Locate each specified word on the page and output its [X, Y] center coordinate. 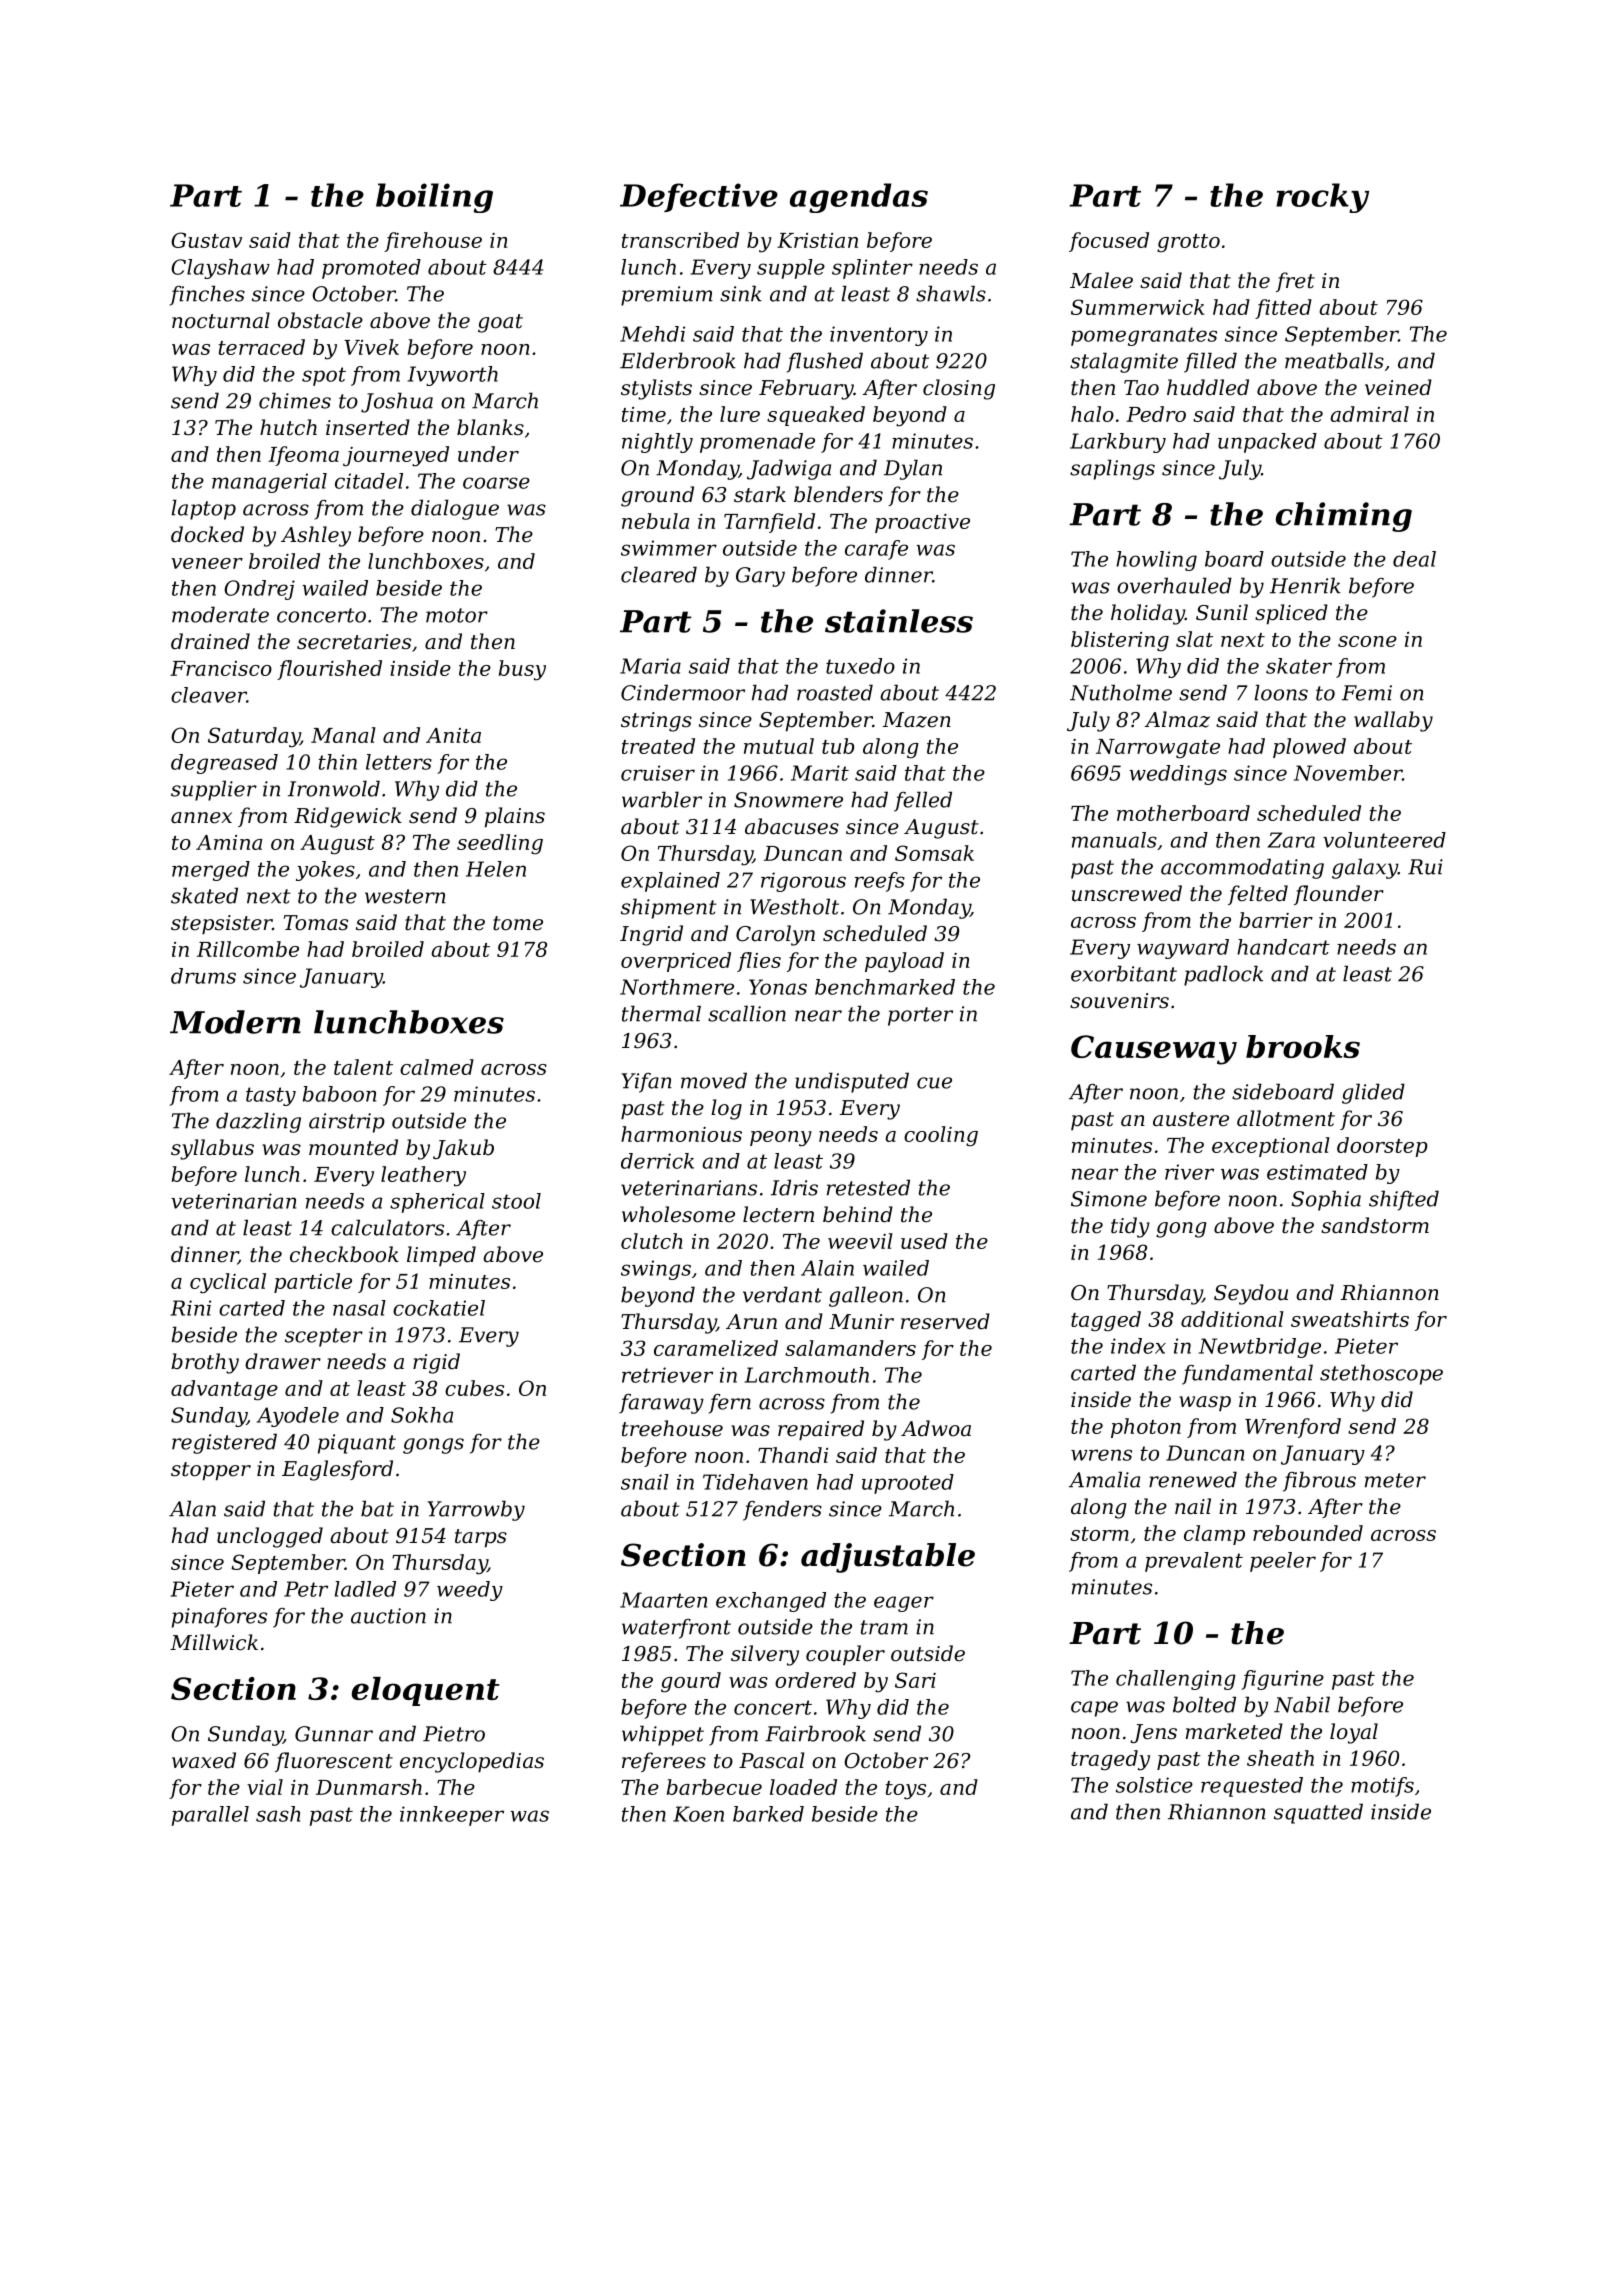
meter [1395, 1480]
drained [210, 641]
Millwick [214, 1642]
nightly [657, 443]
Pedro [1156, 414]
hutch [288, 427]
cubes [474, 1388]
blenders [838, 494]
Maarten [663, 1600]
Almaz [1177, 719]
